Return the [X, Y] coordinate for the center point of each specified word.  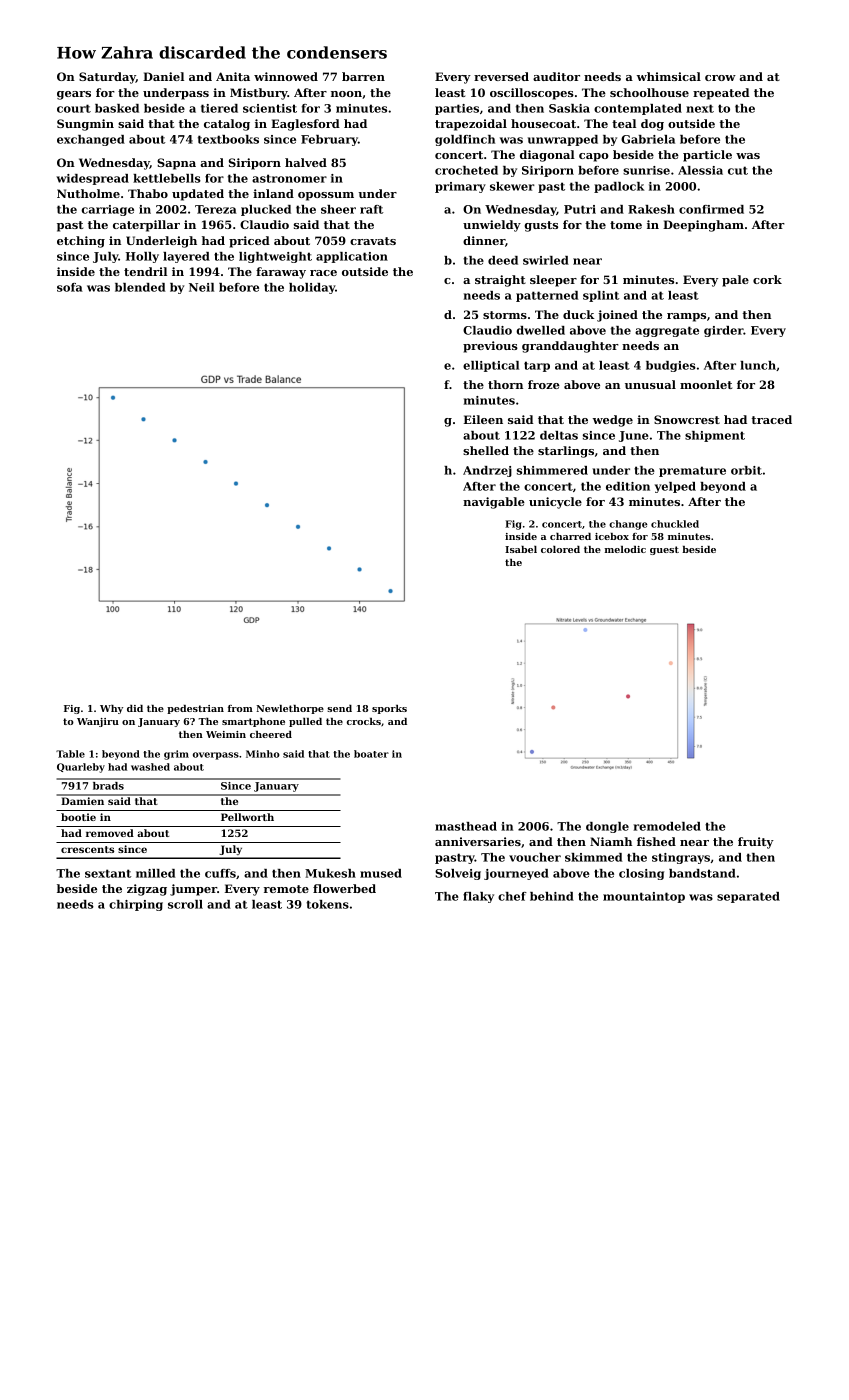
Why [111, 709]
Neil [201, 287]
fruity [756, 843]
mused [381, 873]
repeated [721, 94]
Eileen [483, 419]
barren [363, 76]
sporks [389, 709]
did [135, 708]
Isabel [521, 549]
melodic [625, 549]
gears [74, 95]
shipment [715, 436]
